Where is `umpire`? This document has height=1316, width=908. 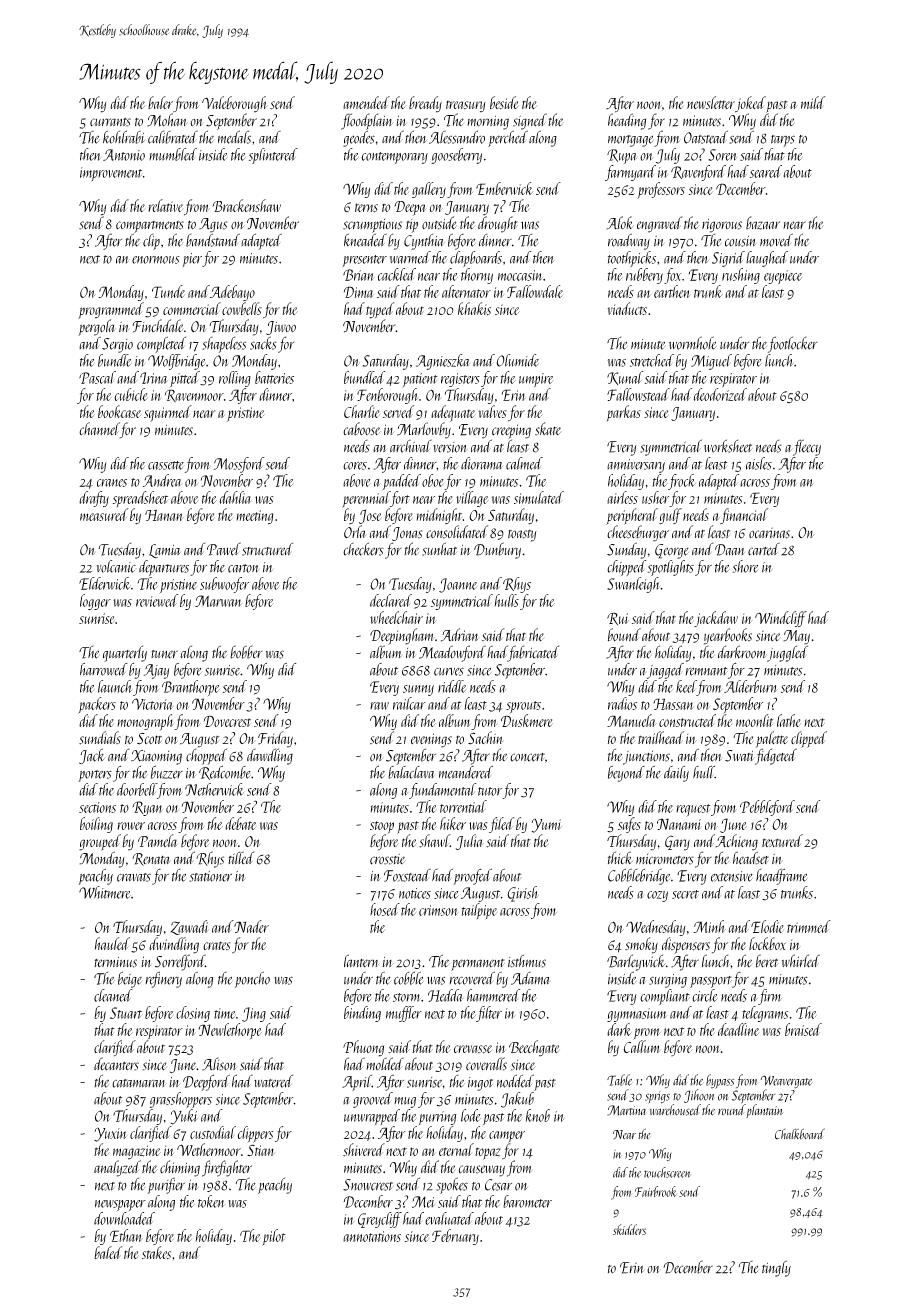 umpire is located at coordinates (536, 380).
